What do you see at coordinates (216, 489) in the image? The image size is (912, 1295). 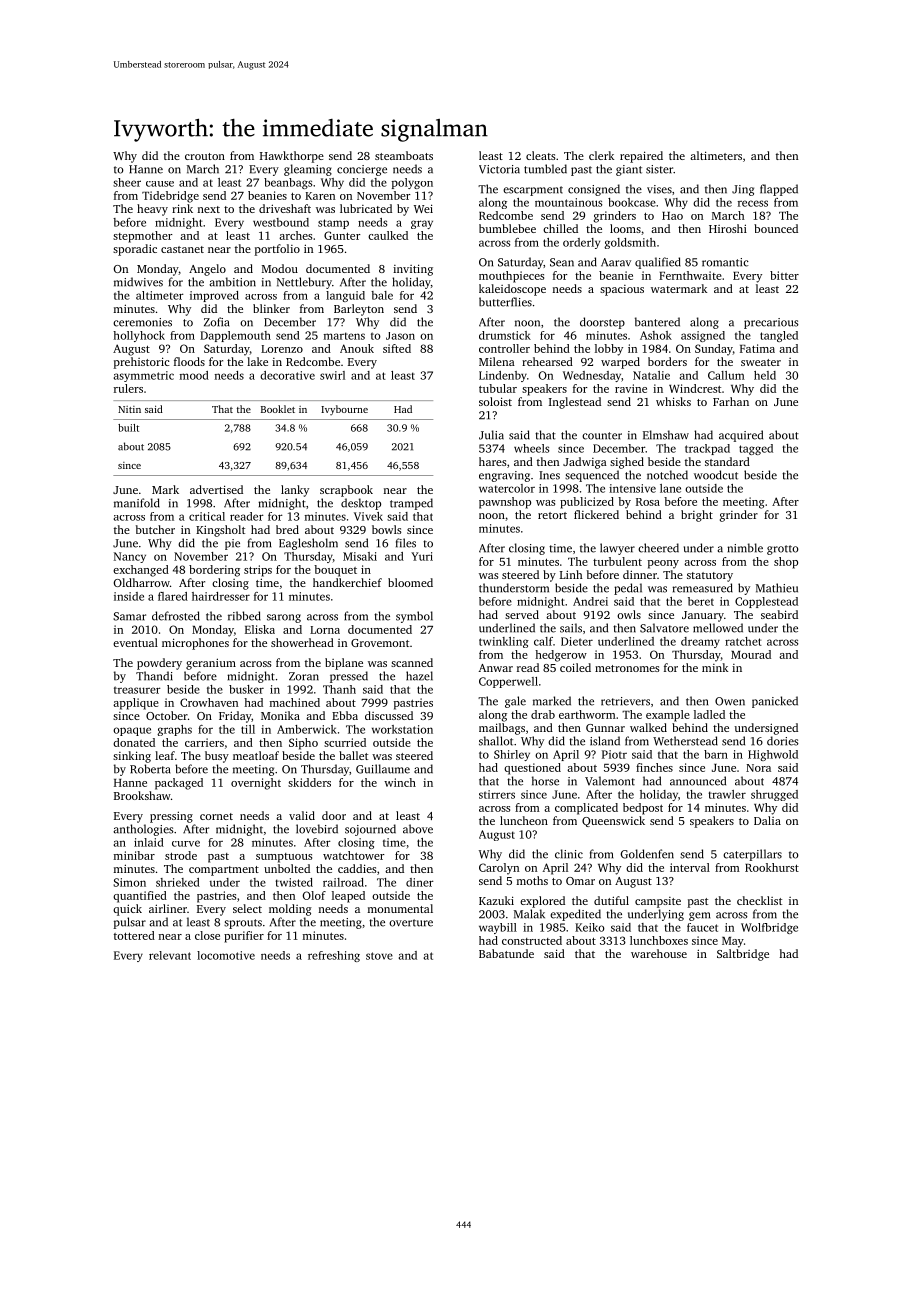 I see `advertised` at bounding box center [216, 489].
